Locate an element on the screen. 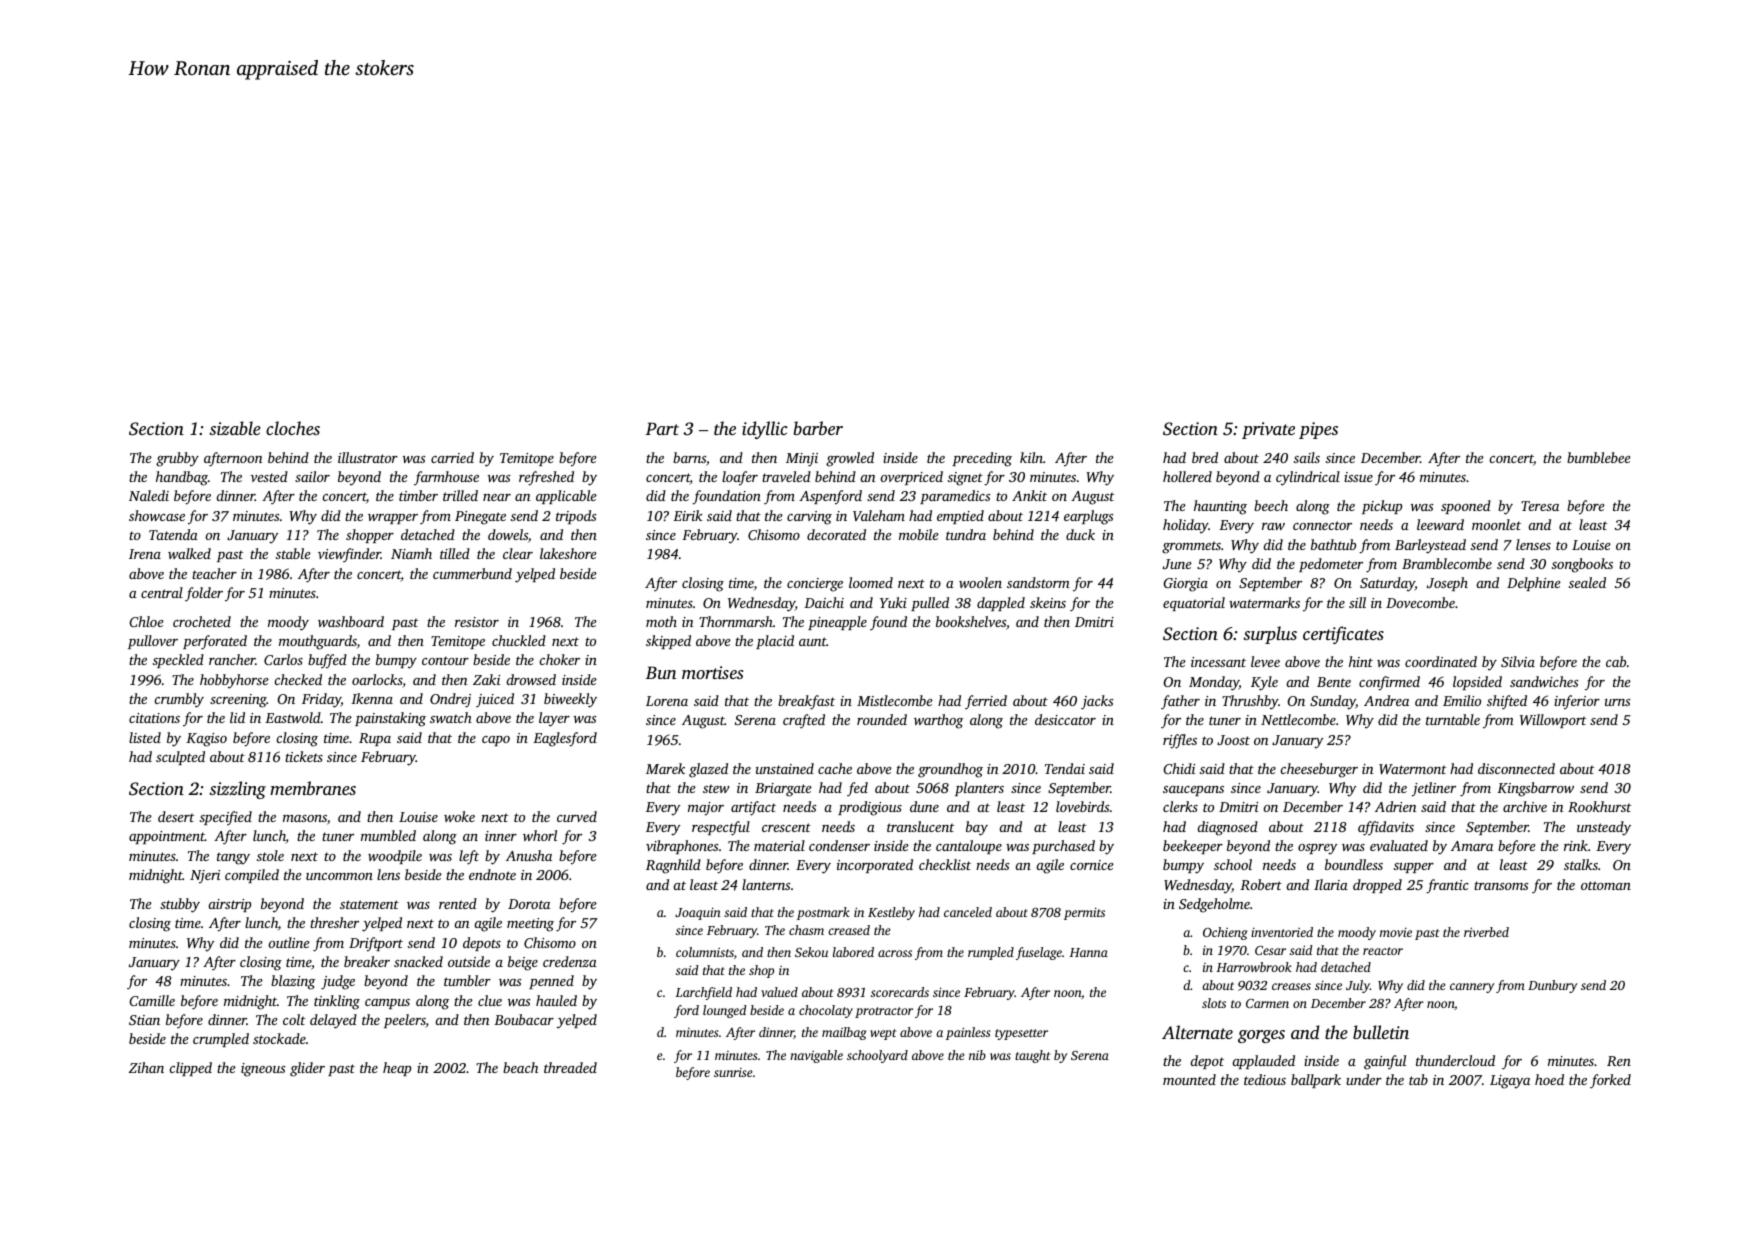 The width and height of the screenshot is (1760, 1245). permits is located at coordinates (1084, 913).
